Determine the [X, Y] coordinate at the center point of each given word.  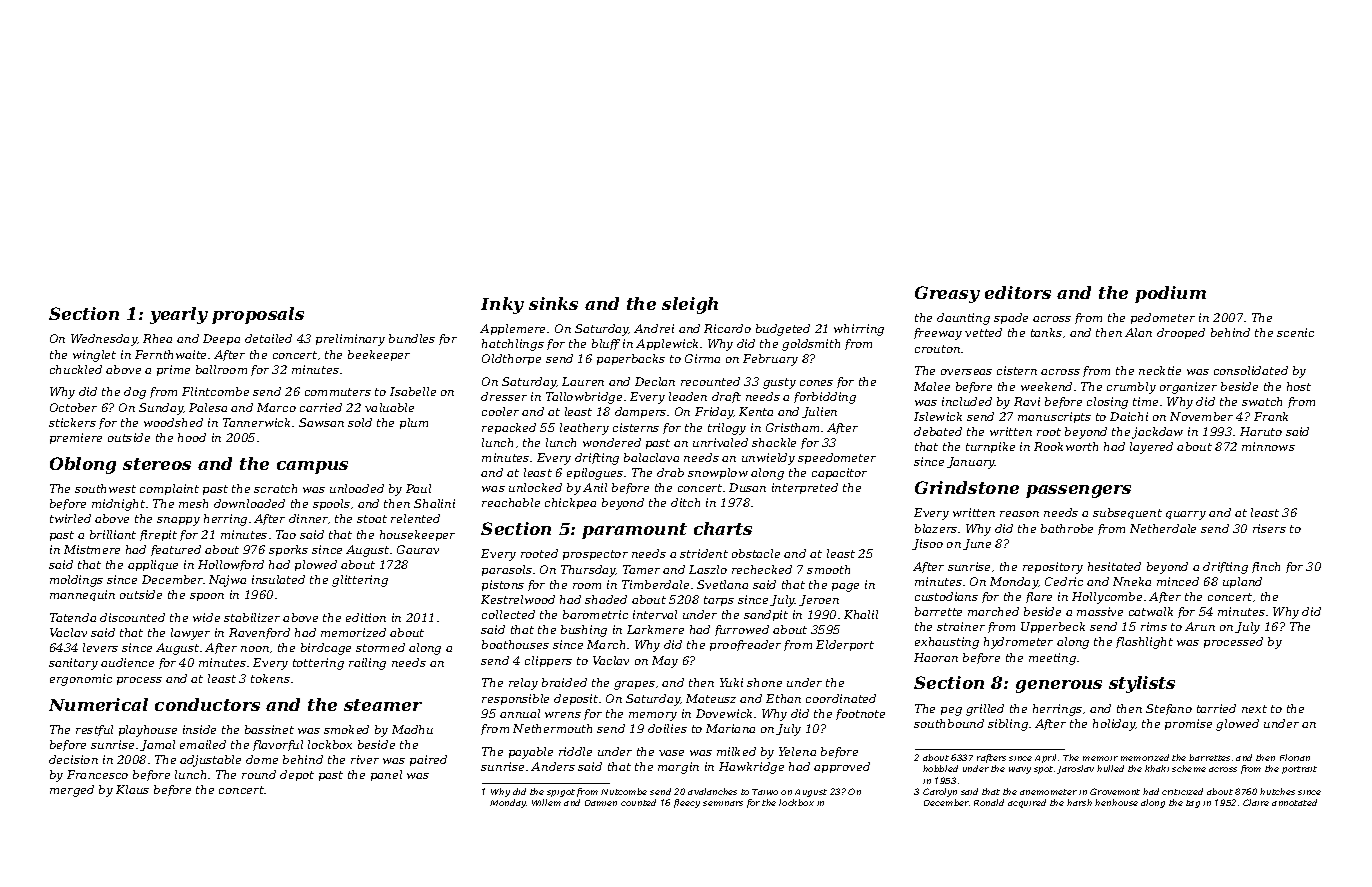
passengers [1078, 491]
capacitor [839, 473]
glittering [360, 581]
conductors [207, 704]
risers [1269, 528]
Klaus [132, 789]
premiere [76, 438]
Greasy [947, 294]
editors [1018, 292]
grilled [985, 710]
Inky [502, 305]
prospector [595, 555]
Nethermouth [552, 728]
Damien [601, 803]
